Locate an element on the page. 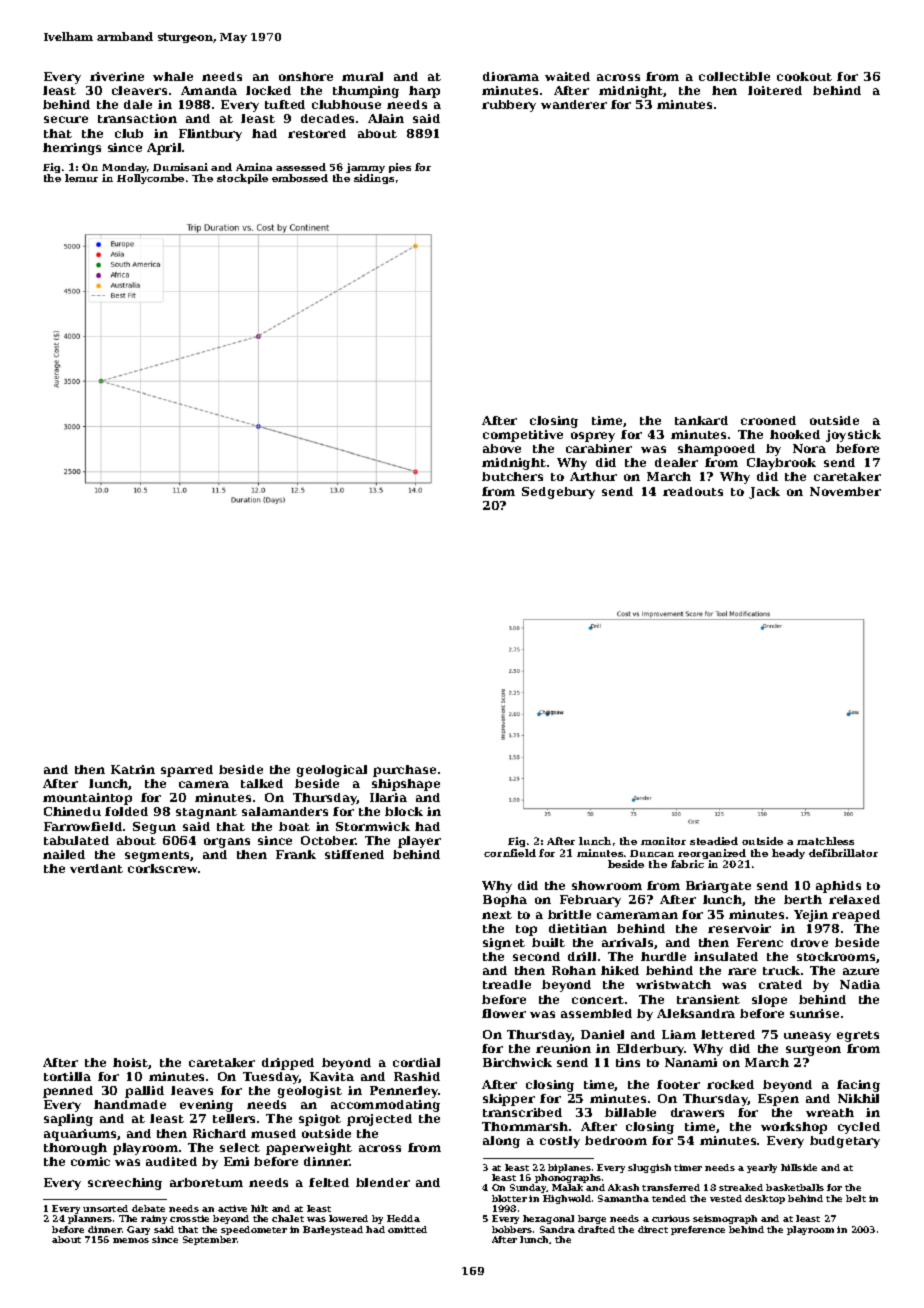 This document has height=1308, width=924. reaped is located at coordinates (856, 916).
